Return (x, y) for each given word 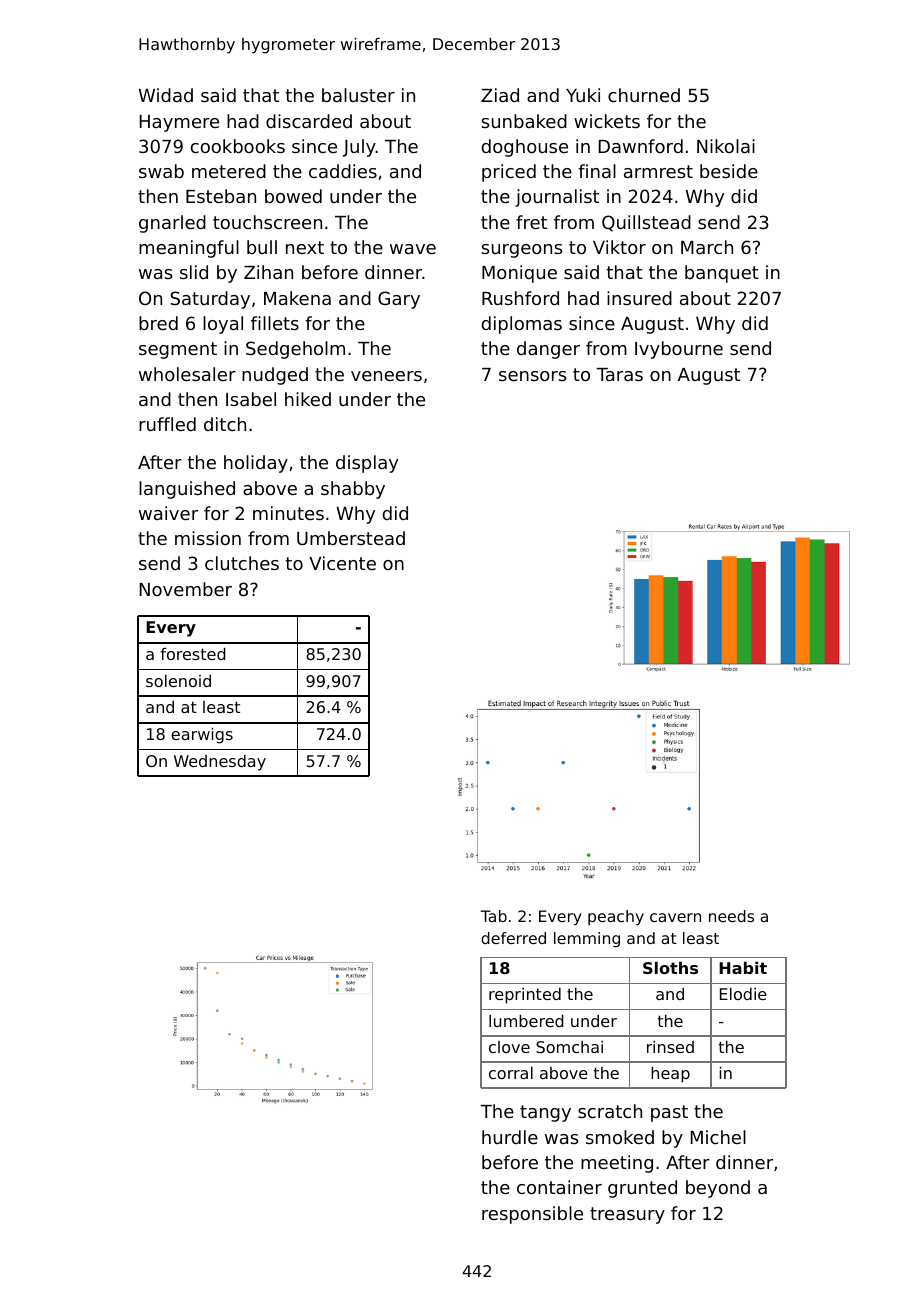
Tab (494, 916)
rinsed (670, 1047)
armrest (658, 171)
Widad (166, 95)
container (559, 1187)
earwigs (202, 736)
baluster (358, 95)
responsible (532, 1215)
